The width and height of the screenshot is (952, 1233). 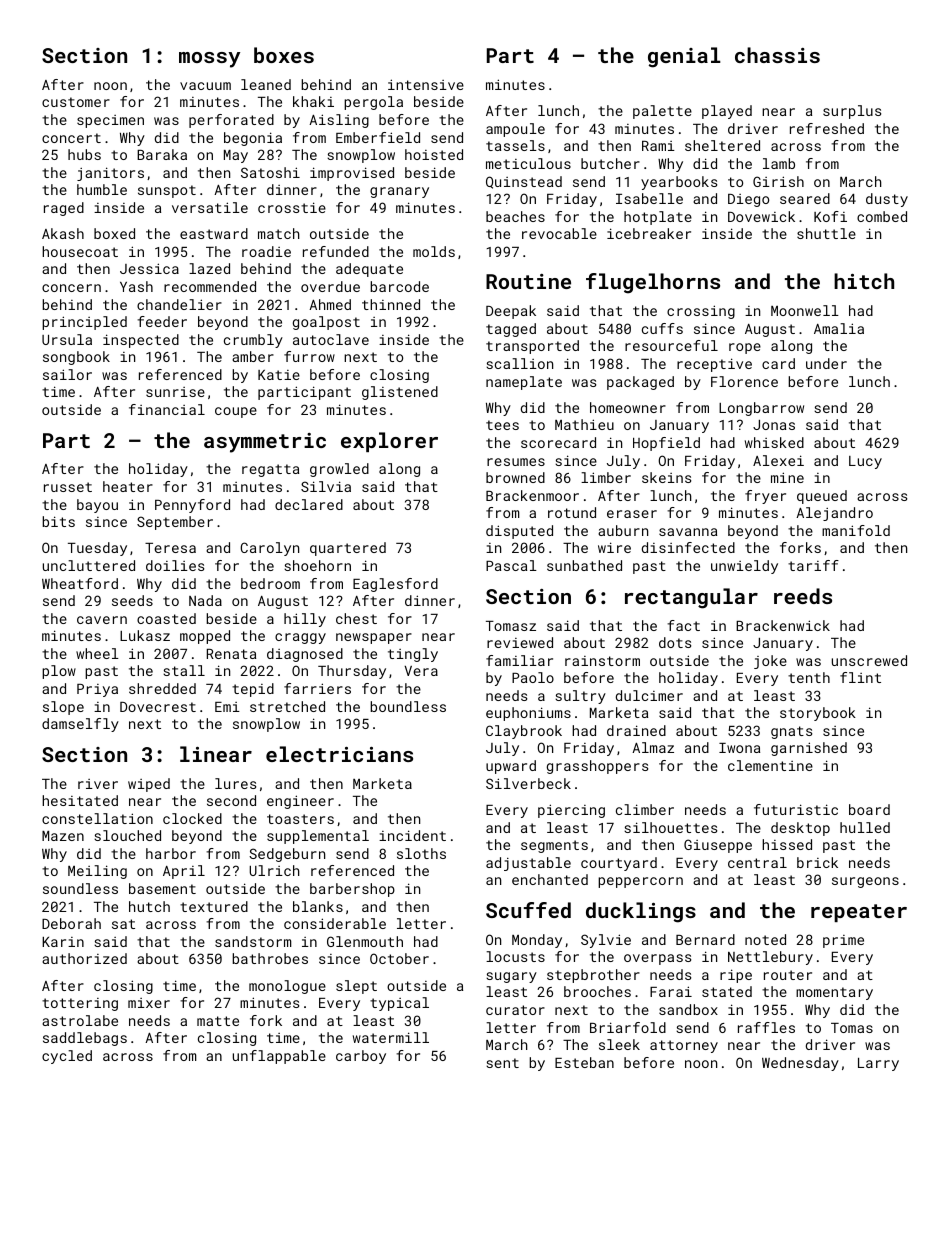 What do you see at coordinates (80, 1020) in the screenshot?
I see `astrolabe` at bounding box center [80, 1020].
